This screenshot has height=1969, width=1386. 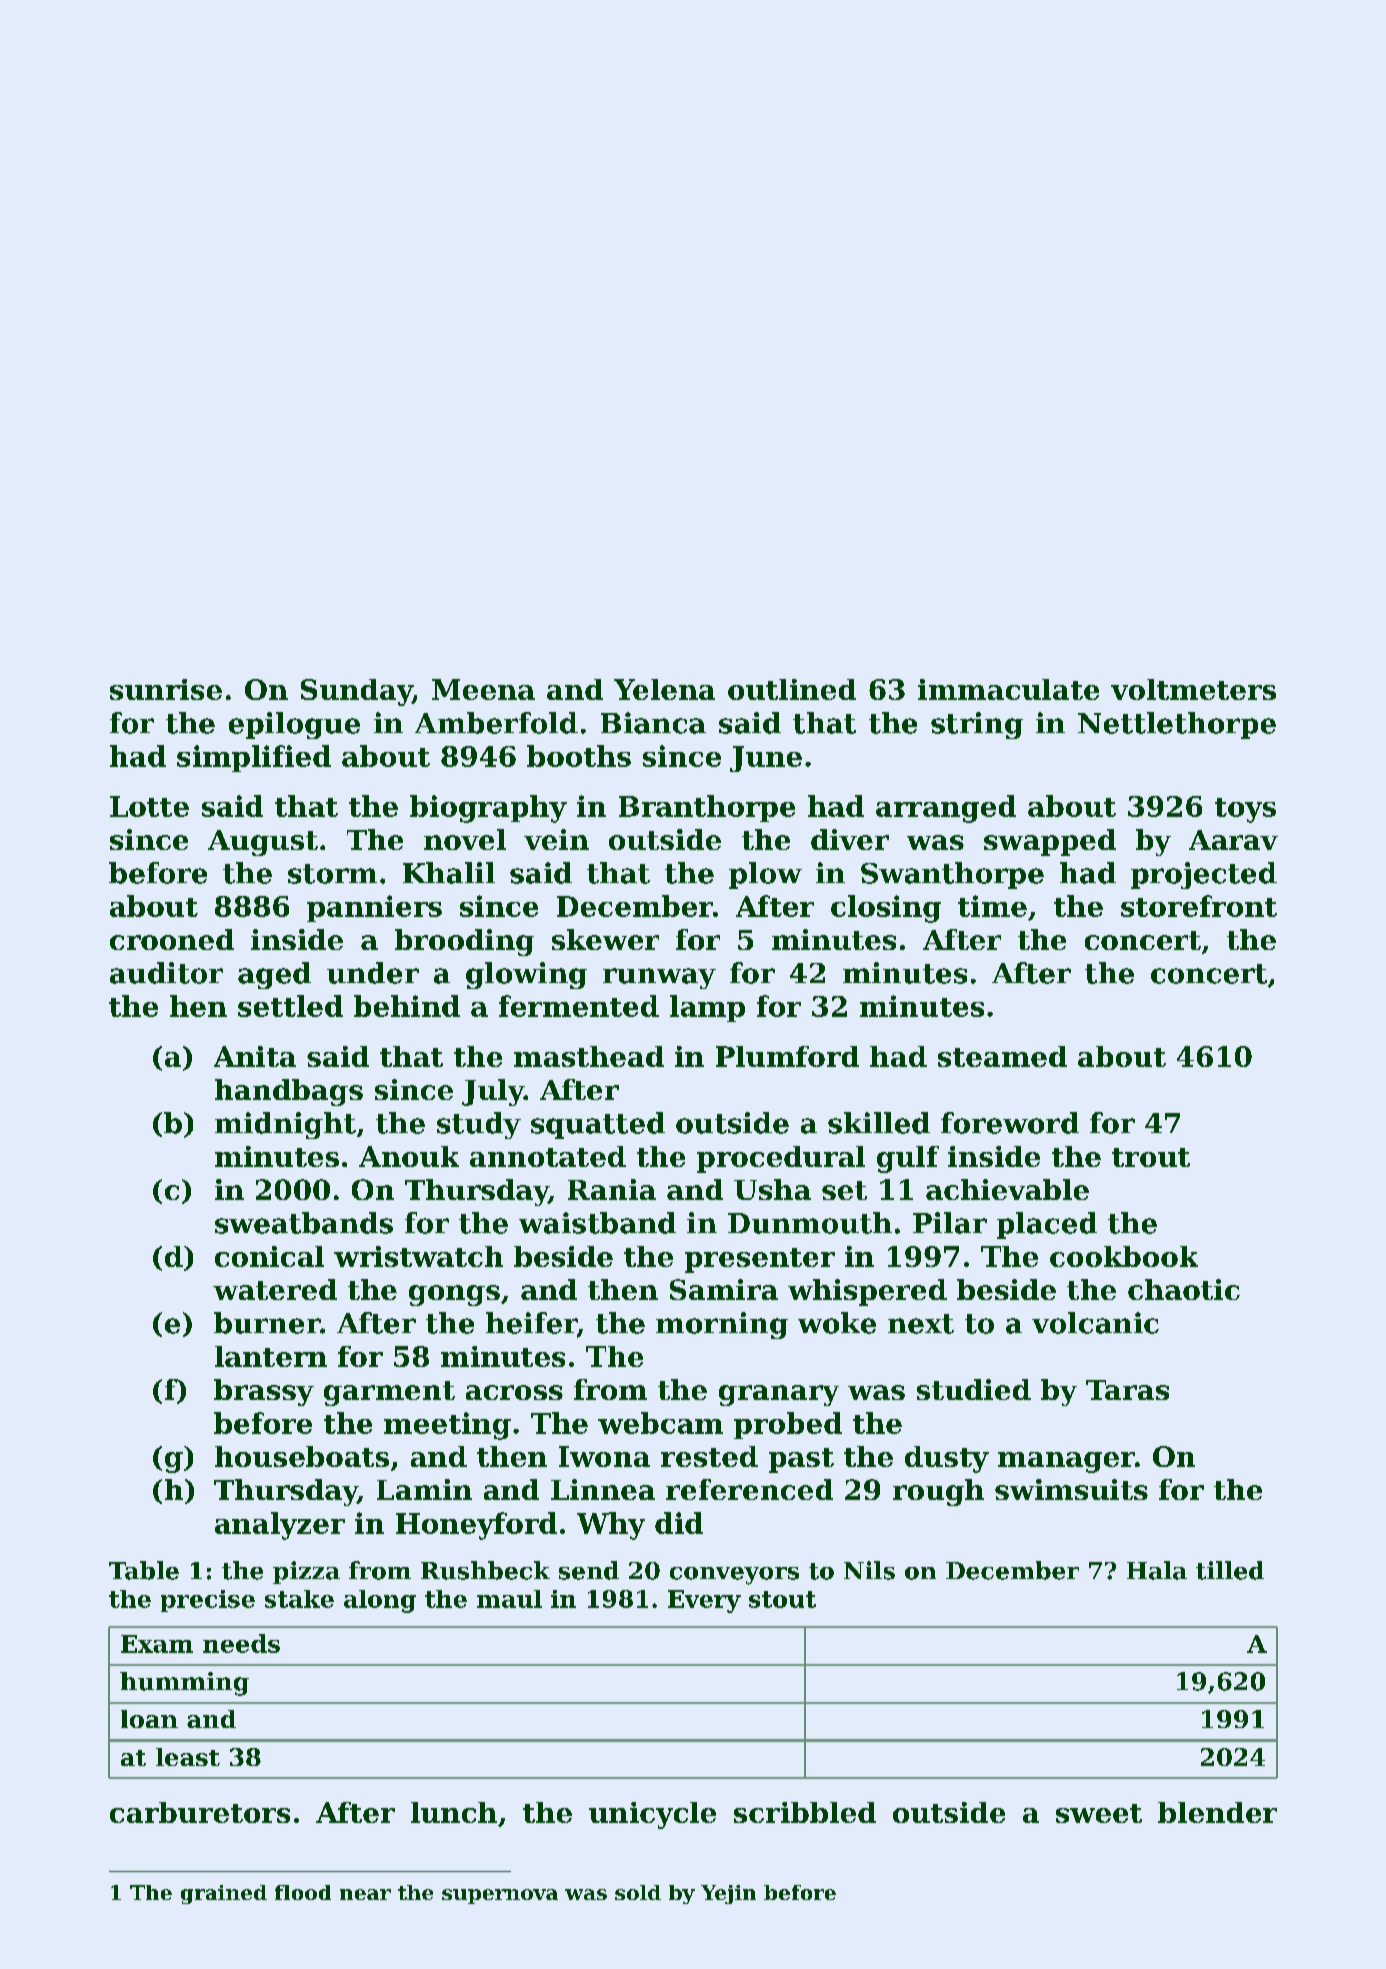 What do you see at coordinates (1071, 1489) in the screenshot?
I see `swimsuits` at bounding box center [1071, 1489].
